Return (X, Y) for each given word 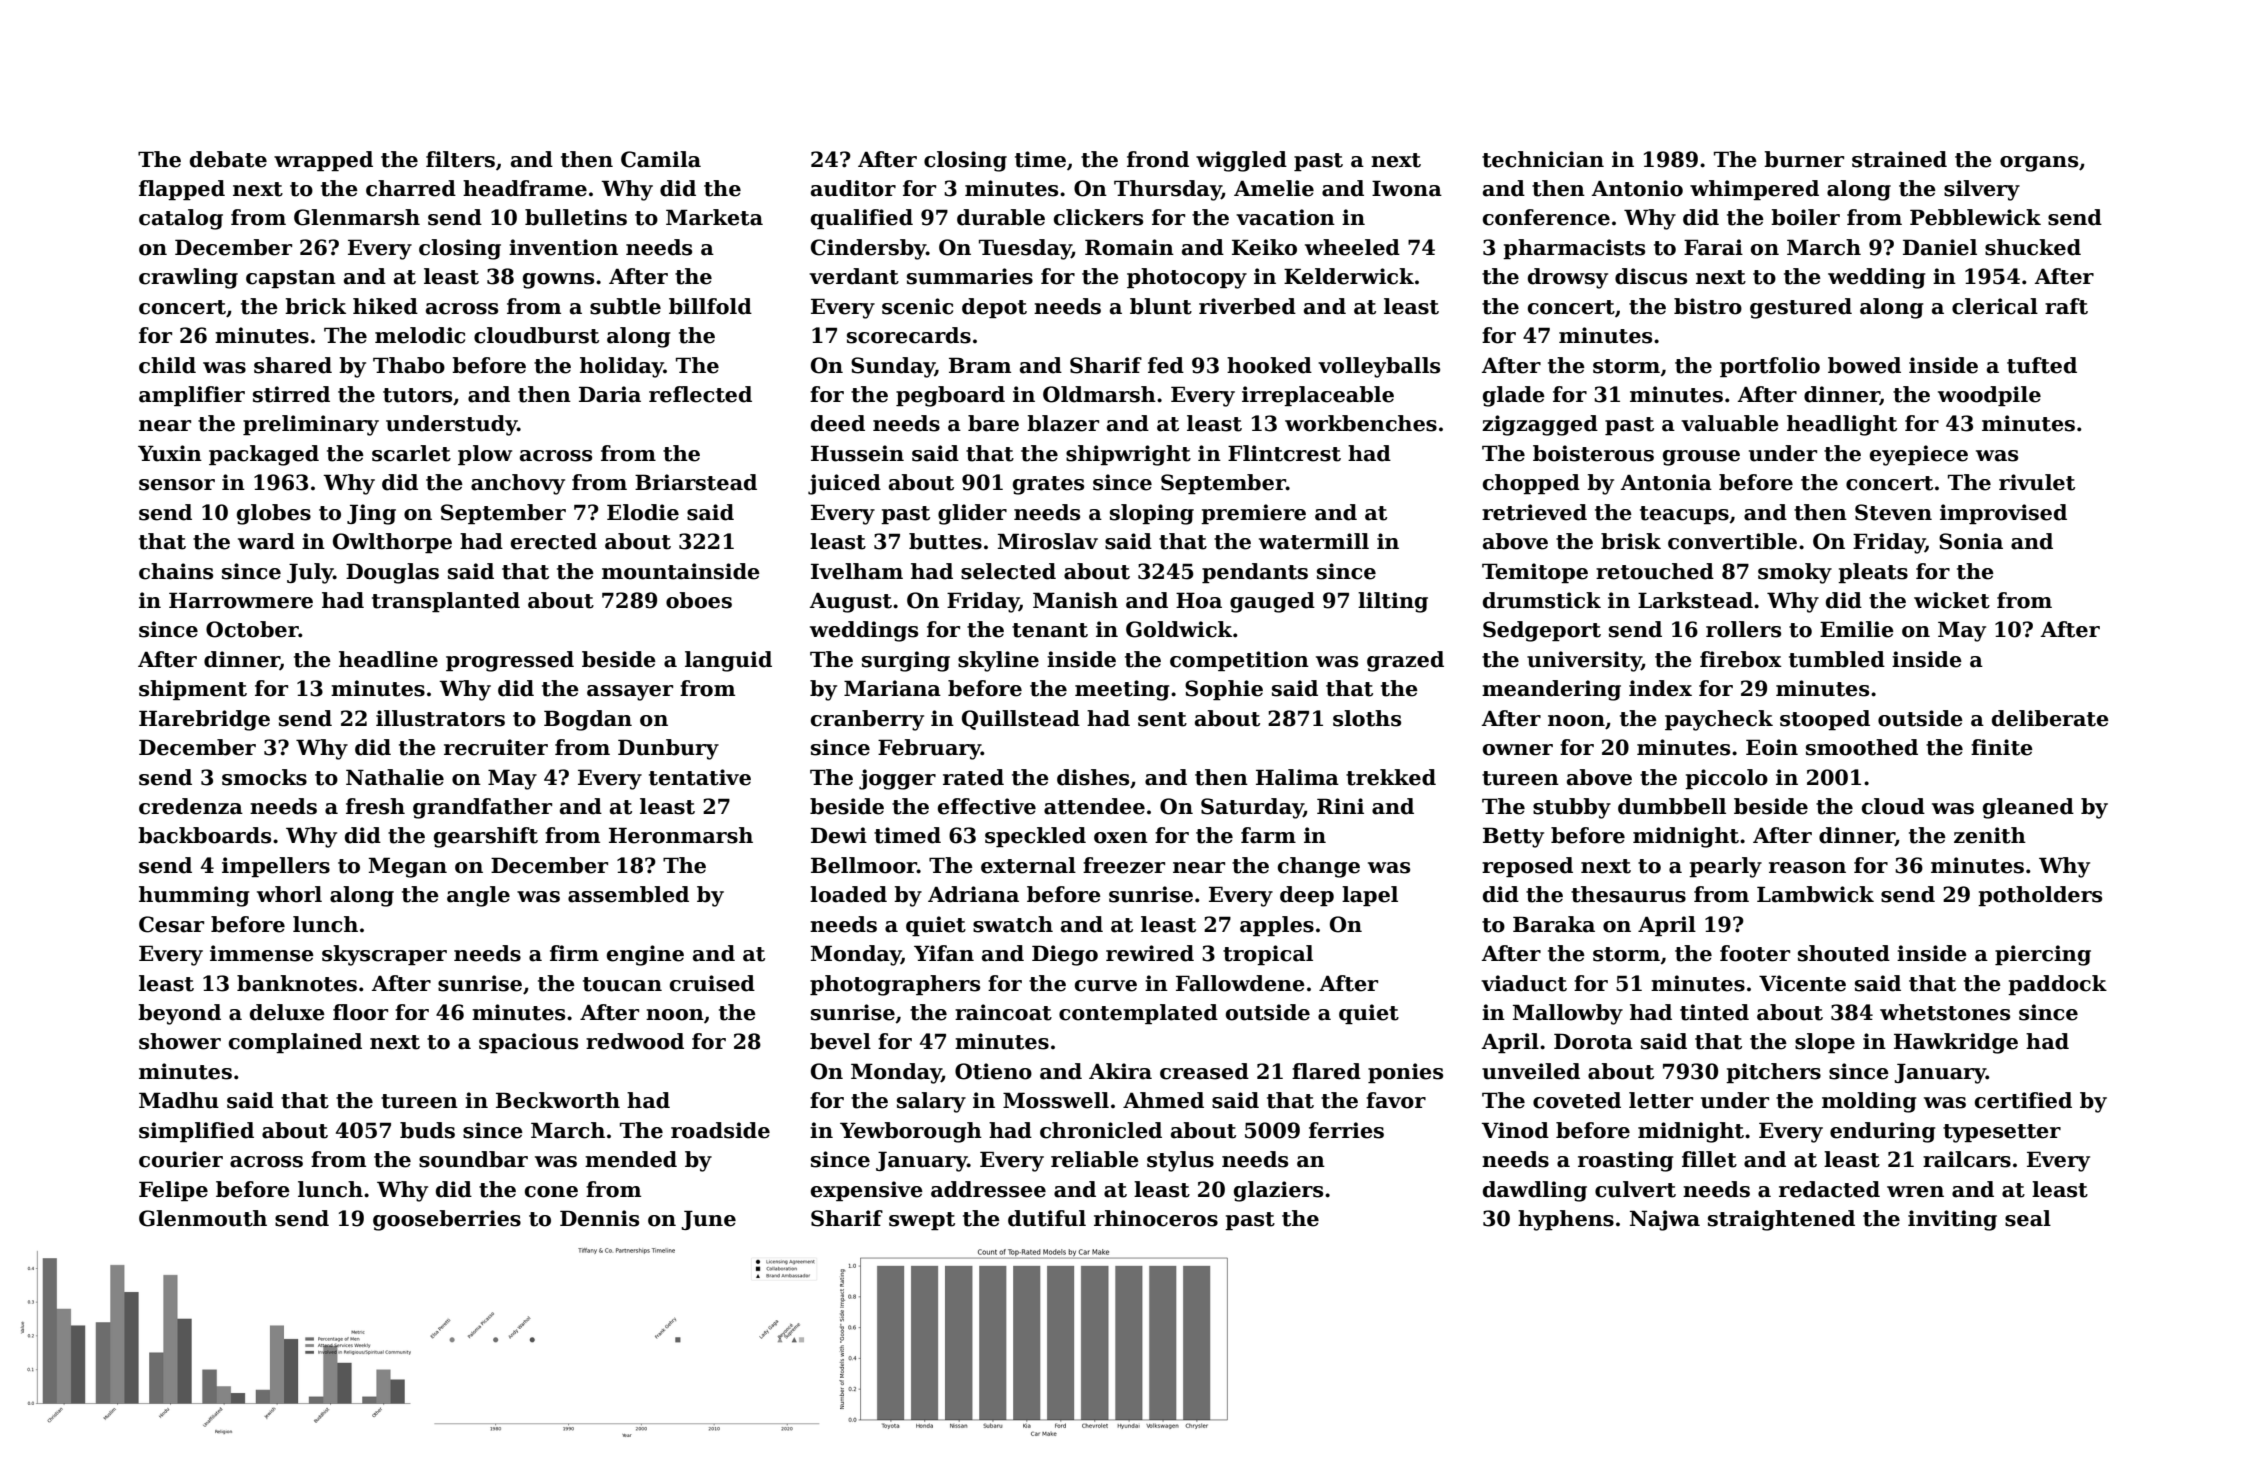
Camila (661, 159)
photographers (895, 985)
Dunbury (668, 749)
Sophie (1224, 690)
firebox (1741, 659)
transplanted (446, 602)
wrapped (323, 161)
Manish (1075, 600)
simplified (196, 1132)
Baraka (1554, 924)
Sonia (1971, 541)
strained (1899, 159)
